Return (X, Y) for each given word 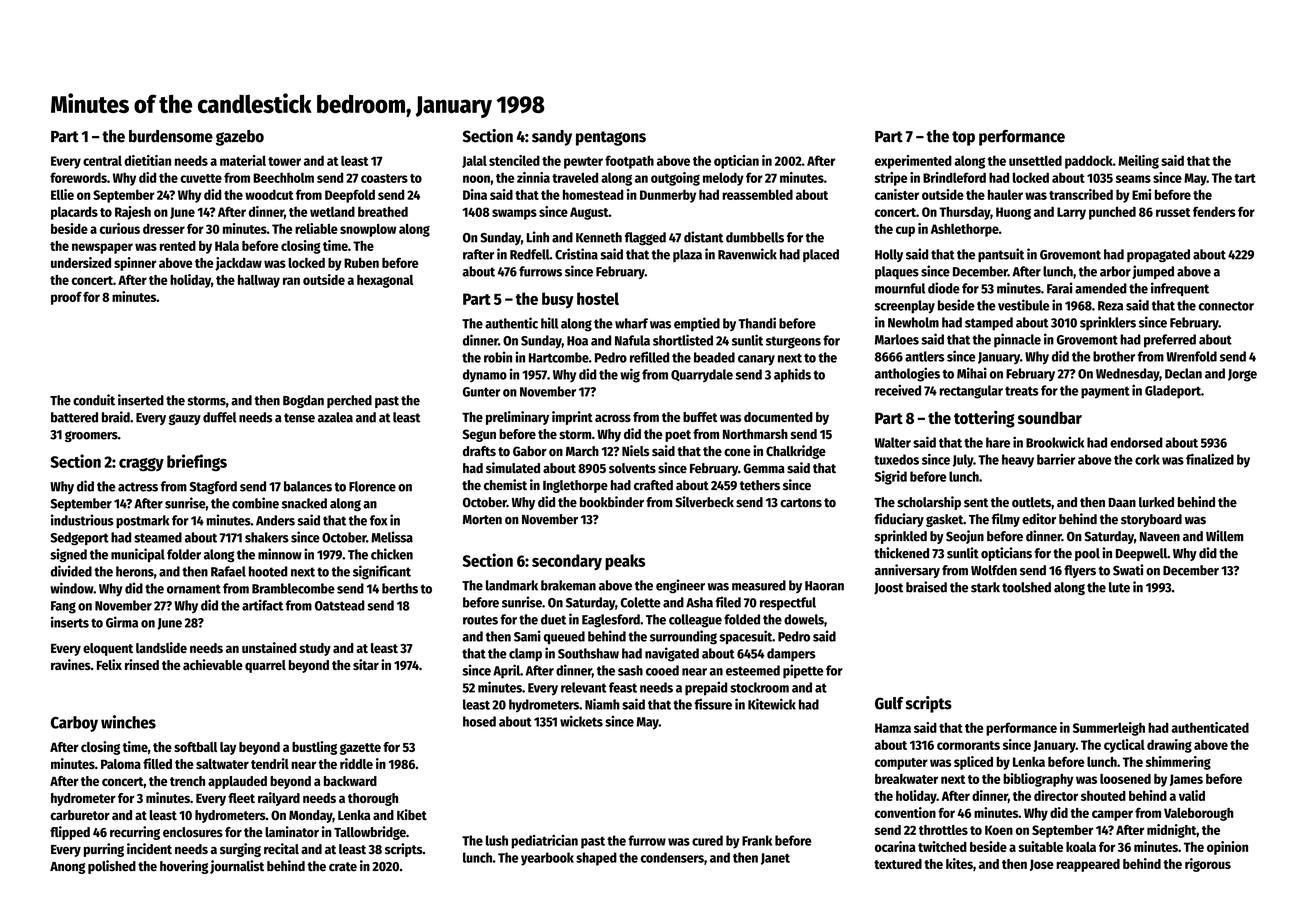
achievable (213, 664)
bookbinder (612, 502)
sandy (552, 138)
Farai (1060, 288)
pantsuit (1001, 255)
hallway (259, 281)
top (963, 138)
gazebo (240, 138)
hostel (598, 298)
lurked (1156, 502)
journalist (237, 867)
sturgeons (793, 342)
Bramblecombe (293, 588)
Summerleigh (1109, 729)
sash (630, 670)
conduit (94, 400)
